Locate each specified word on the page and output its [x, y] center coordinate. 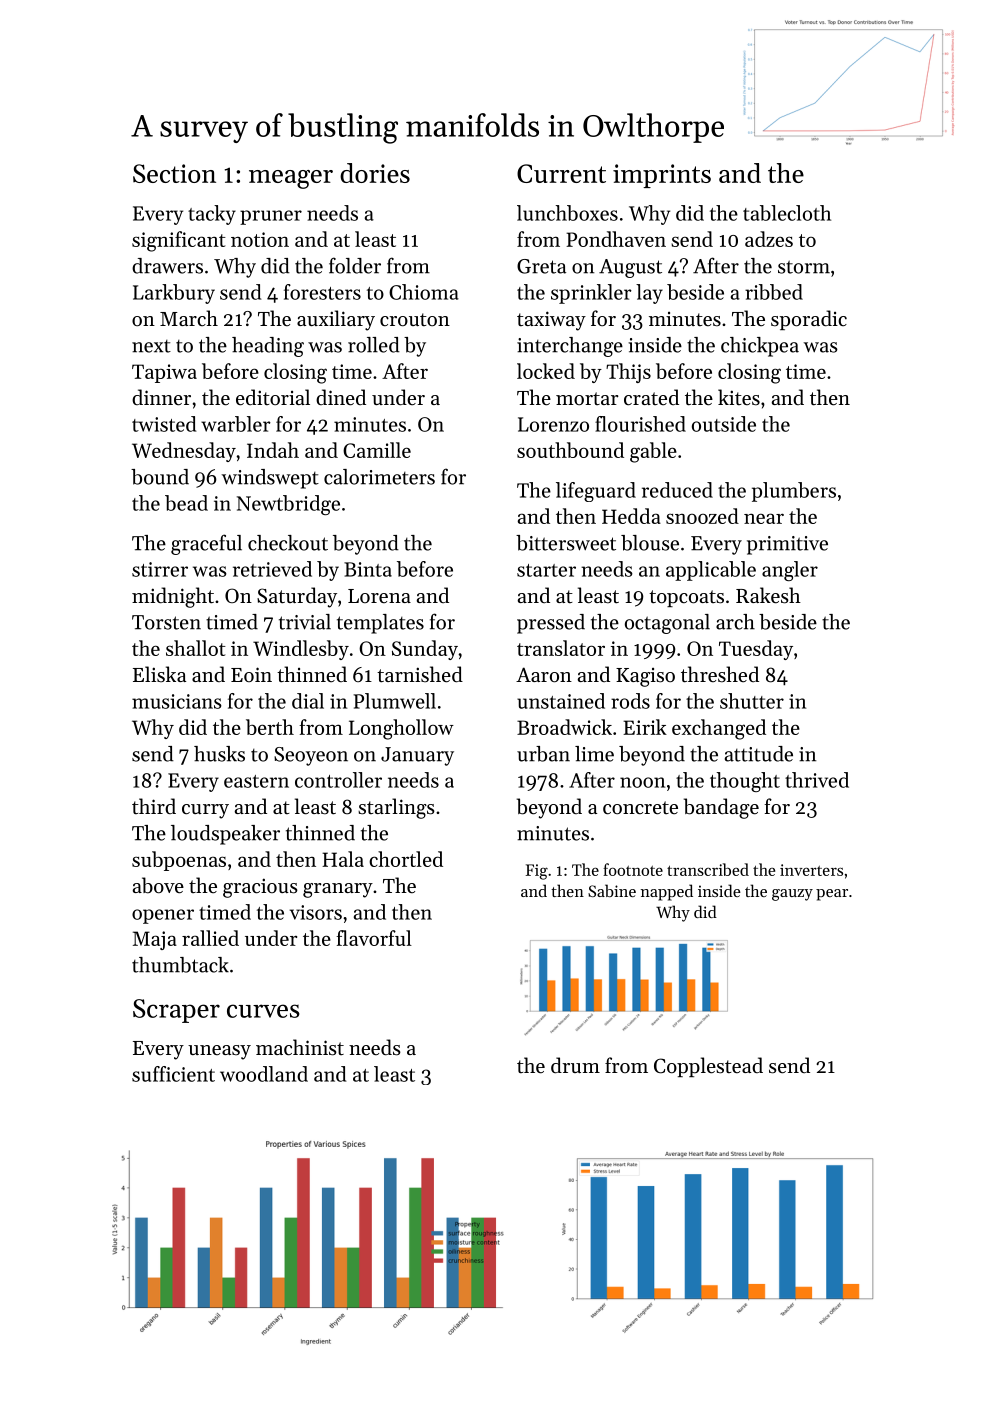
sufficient [173, 1074]
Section [174, 173]
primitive [787, 545]
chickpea [760, 347]
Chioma [424, 292]
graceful [206, 544]
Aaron [544, 675]
